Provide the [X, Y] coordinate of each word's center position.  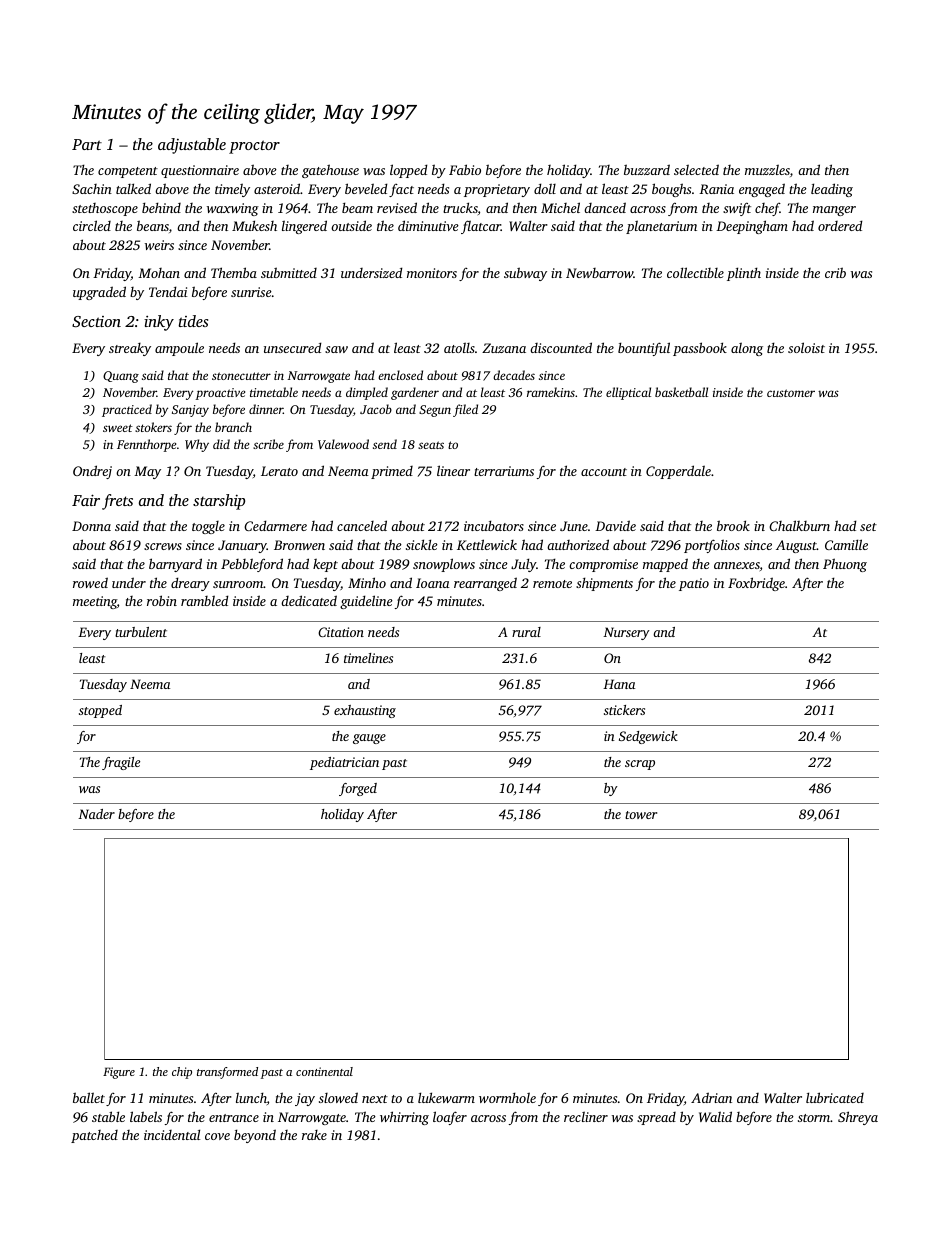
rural [526, 632]
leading [832, 190]
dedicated [309, 600]
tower [641, 815]
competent [128, 172]
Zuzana [504, 348]
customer [791, 393]
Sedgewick [648, 737]
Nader [96, 814]
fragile [121, 763]
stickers [624, 710]
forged [358, 789]
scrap [640, 765]
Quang [121, 377]
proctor [254, 147]
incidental [172, 1134]
